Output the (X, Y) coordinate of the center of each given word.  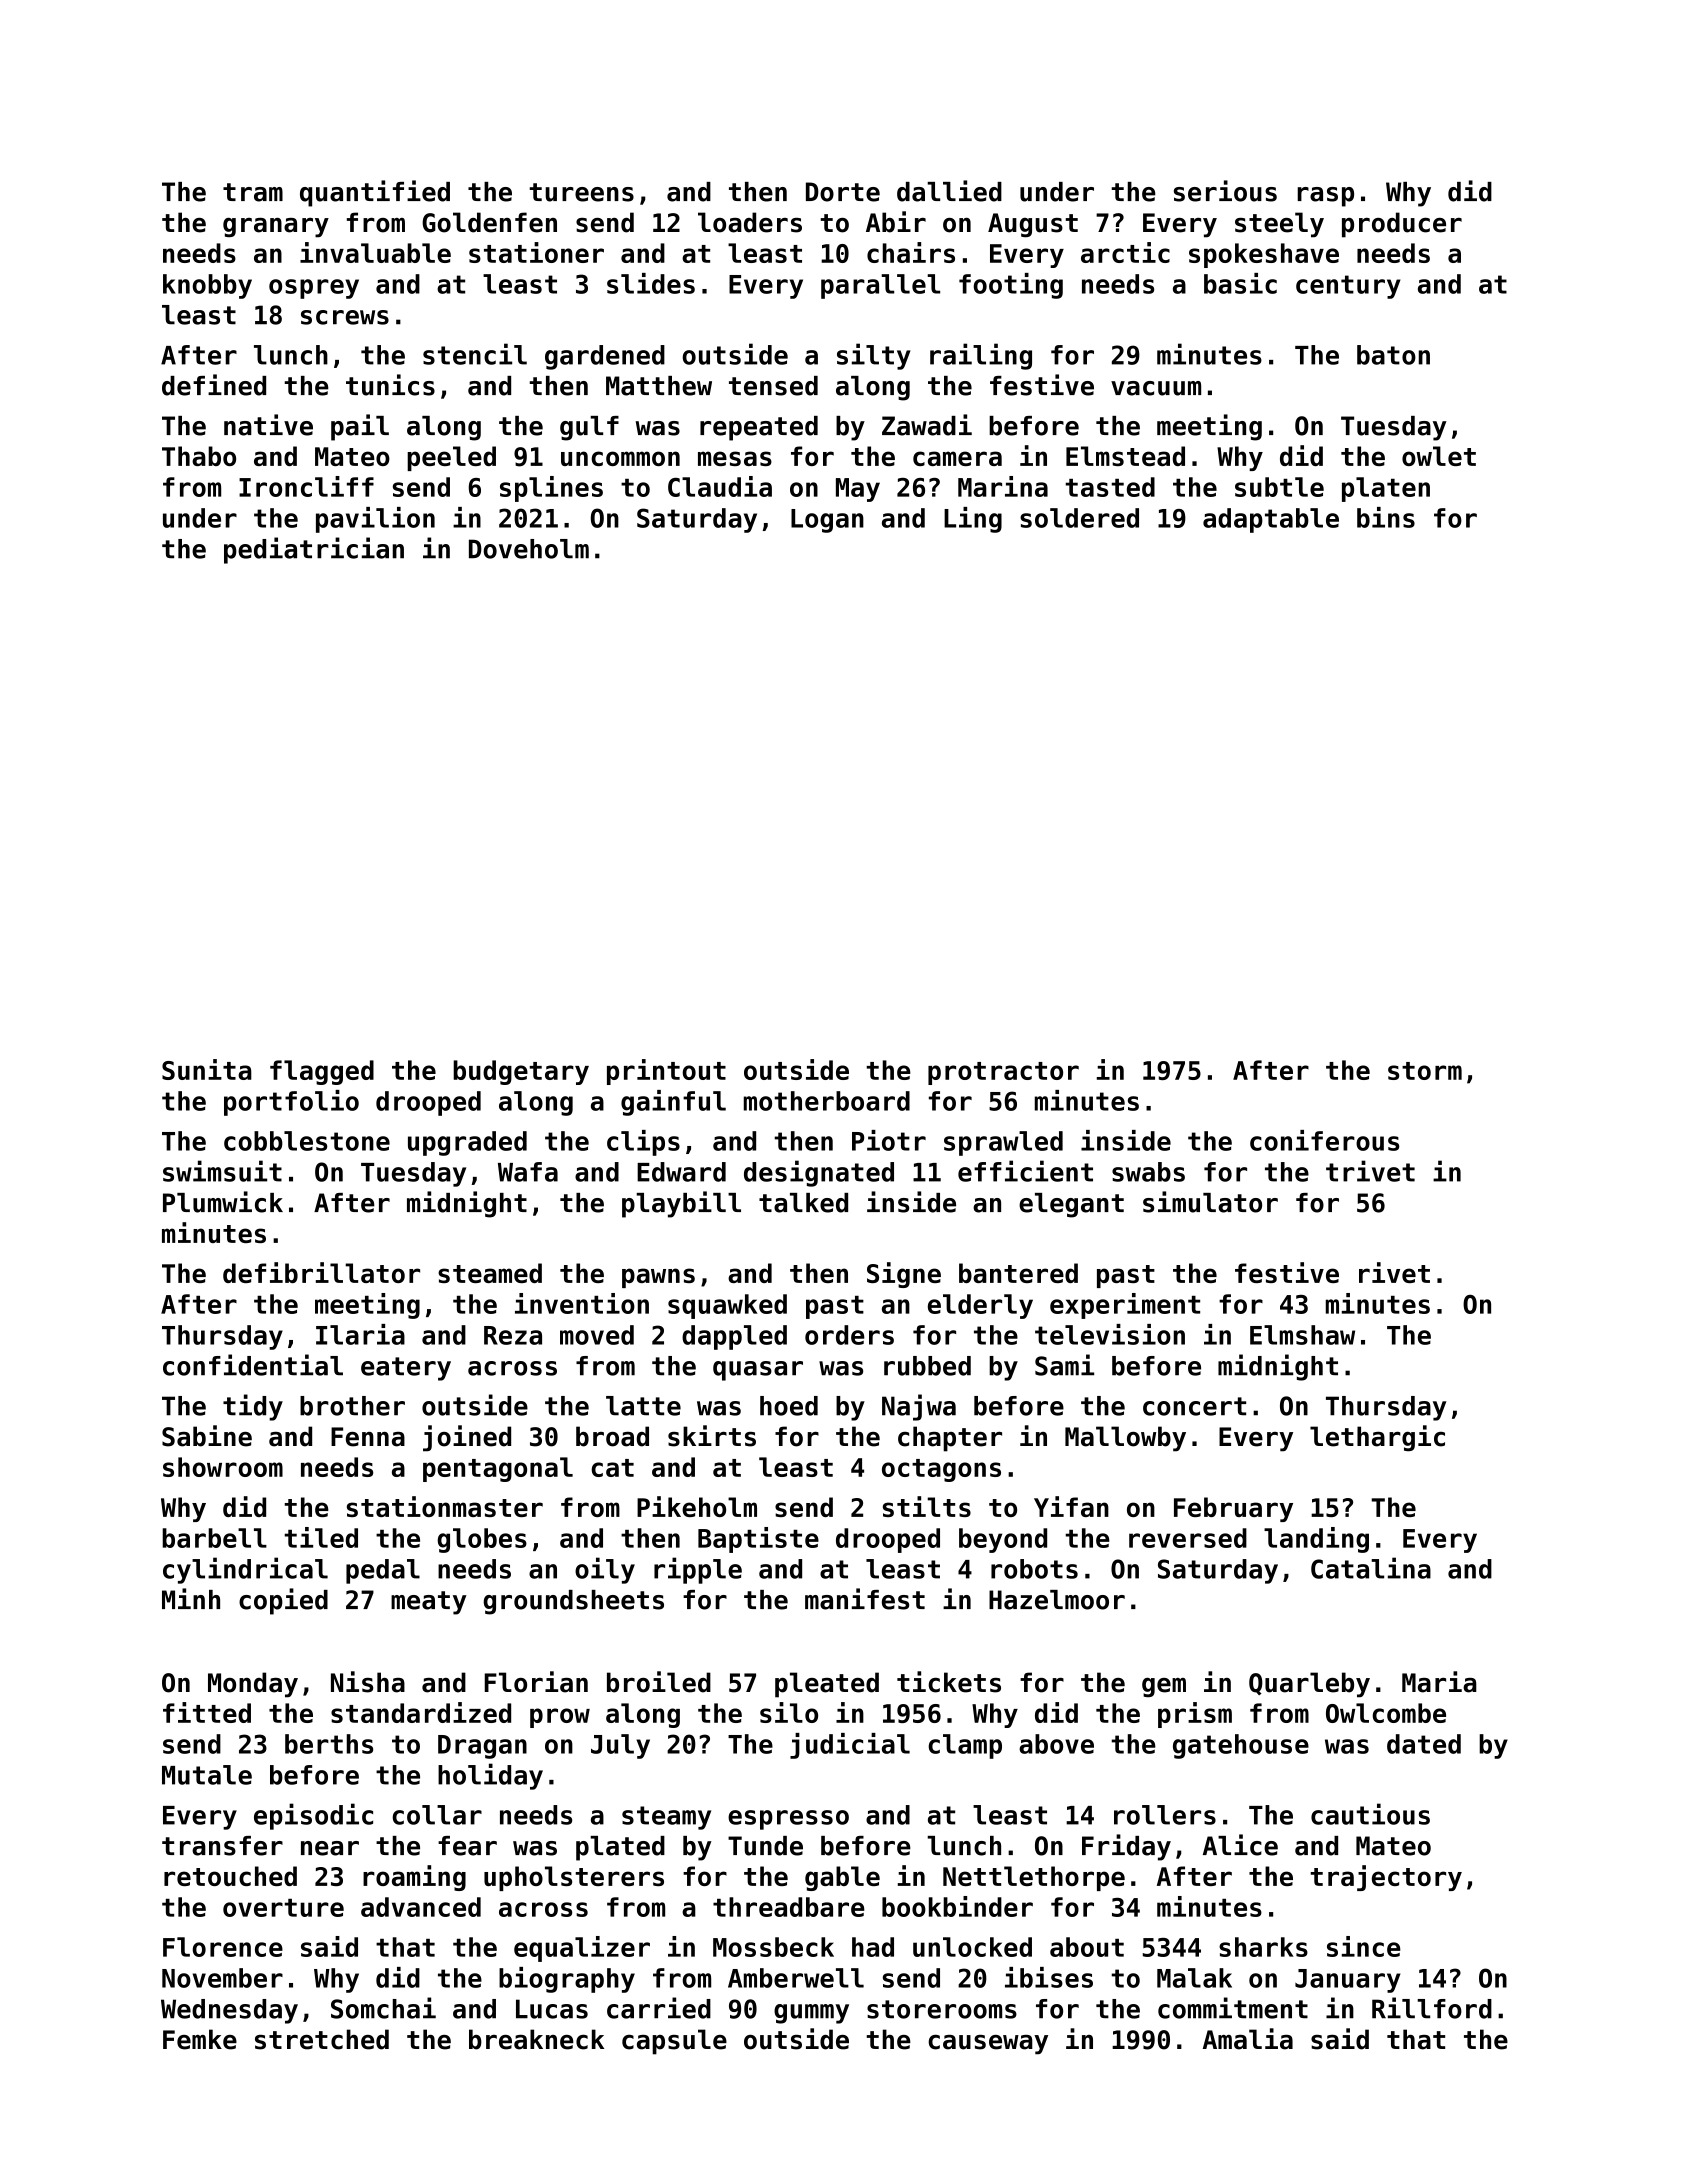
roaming (414, 1878)
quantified (375, 193)
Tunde (765, 1846)
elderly (980, 1306)
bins (1386, 517)
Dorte (843, 192)
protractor (1003, 1073)
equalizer (582, 1949)
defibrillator (321, 1272)
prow (560, 1718)
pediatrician (314, 550)
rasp (1325, 197)
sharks (1263, 1947)
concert (1194, 1406)
